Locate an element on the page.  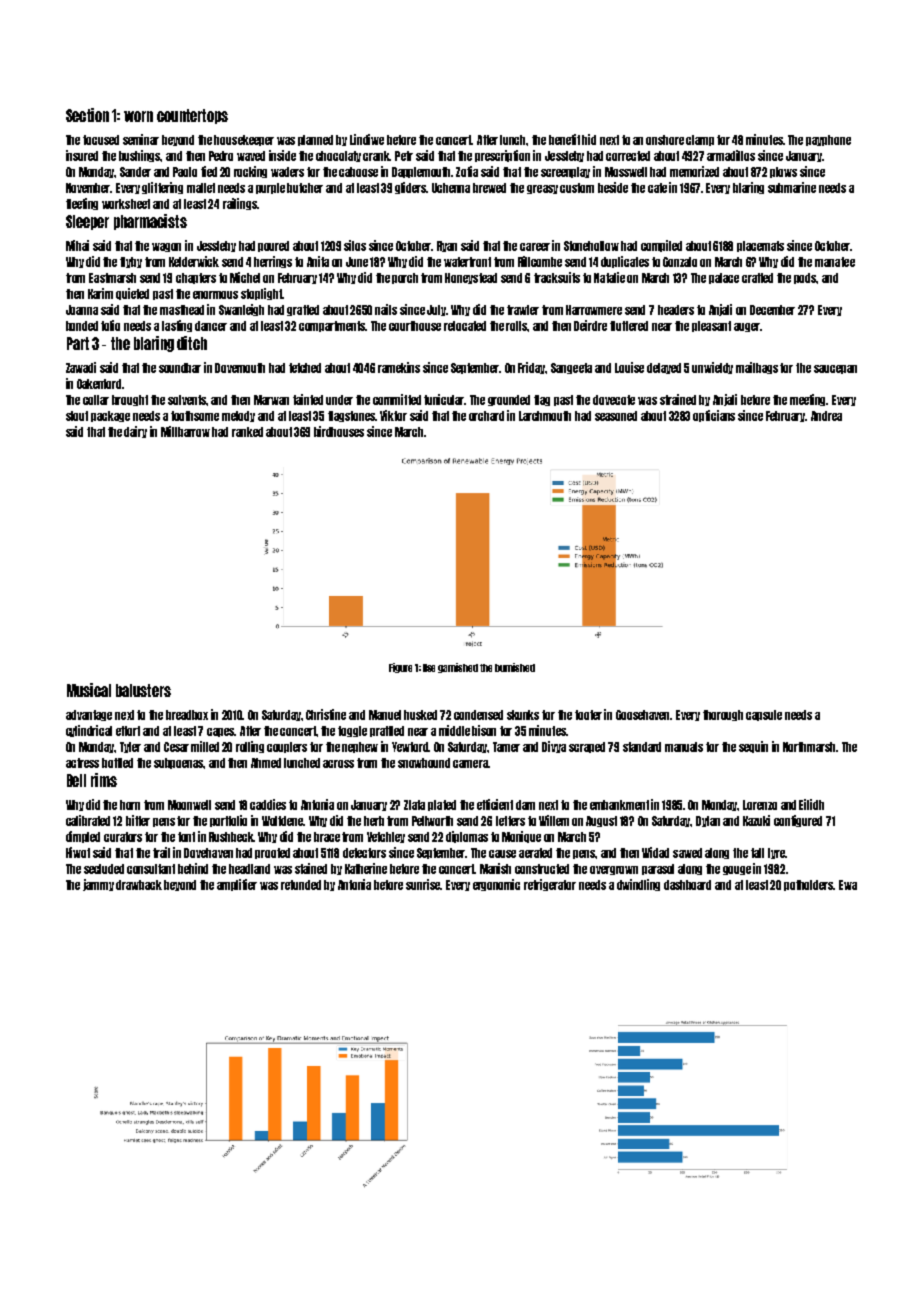
ranked is located at coordinates (247, 432).
